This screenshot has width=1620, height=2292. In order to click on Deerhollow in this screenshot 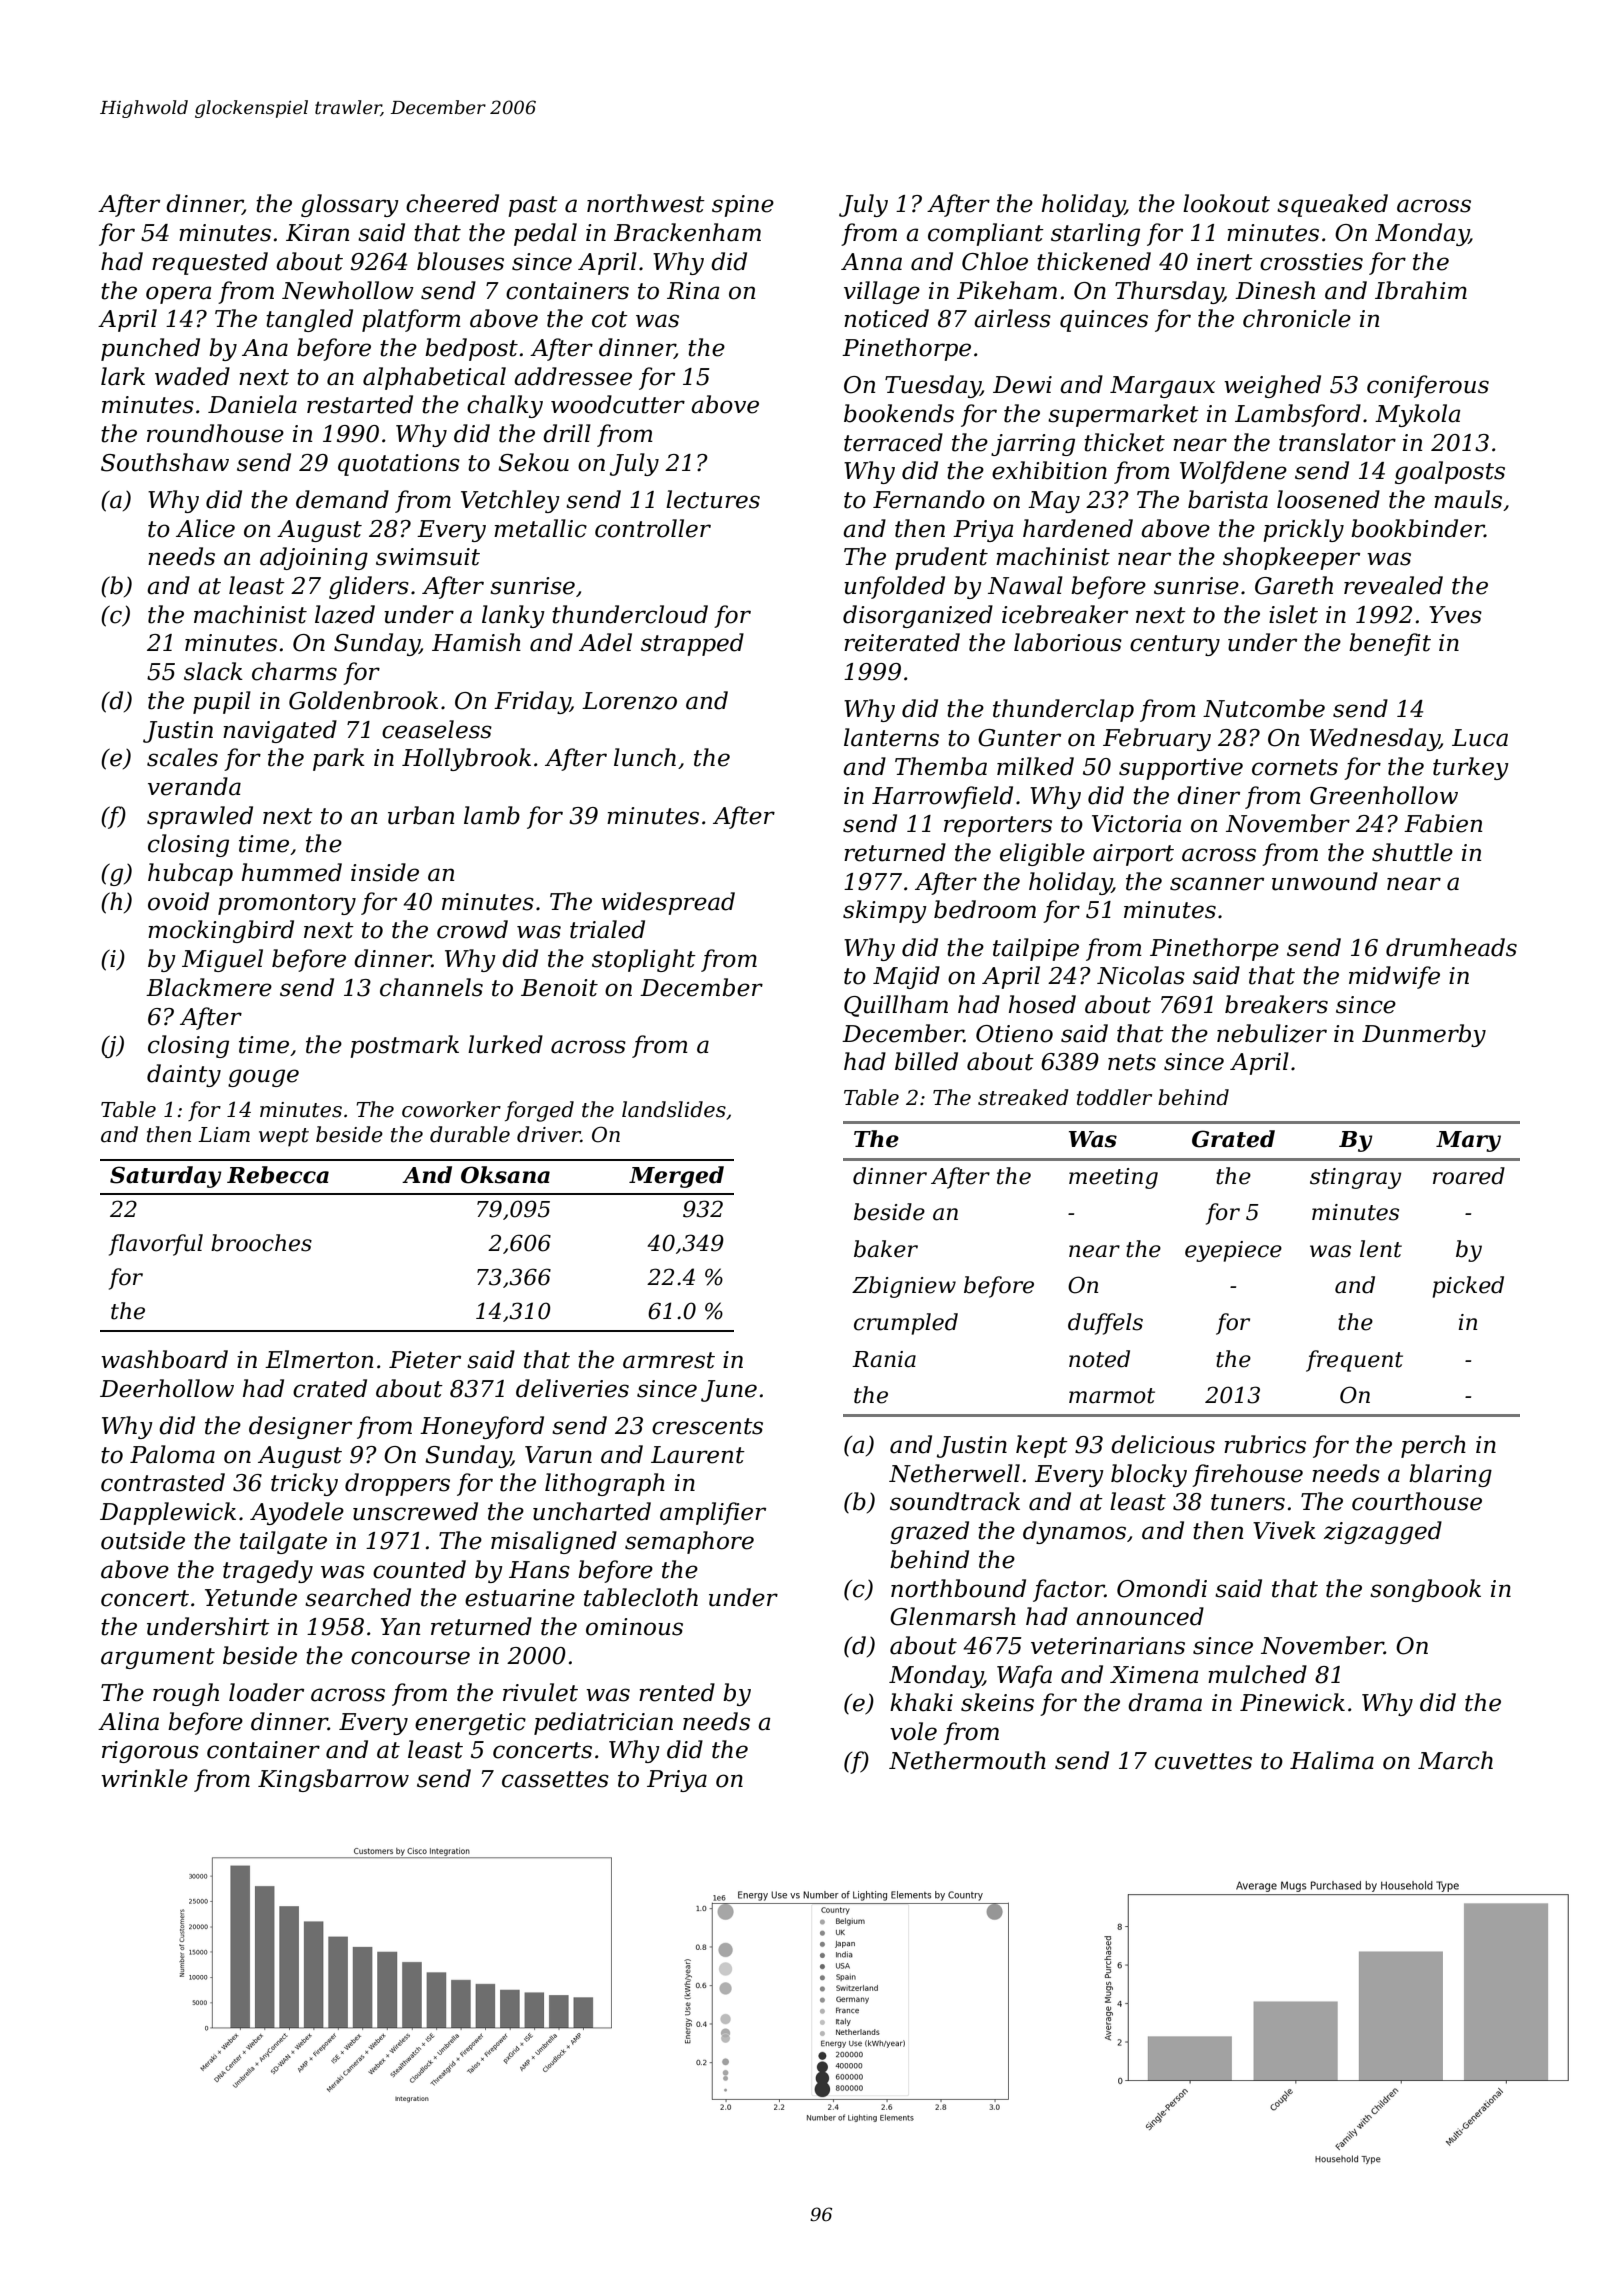, I will do `click(167, 1388)`.
